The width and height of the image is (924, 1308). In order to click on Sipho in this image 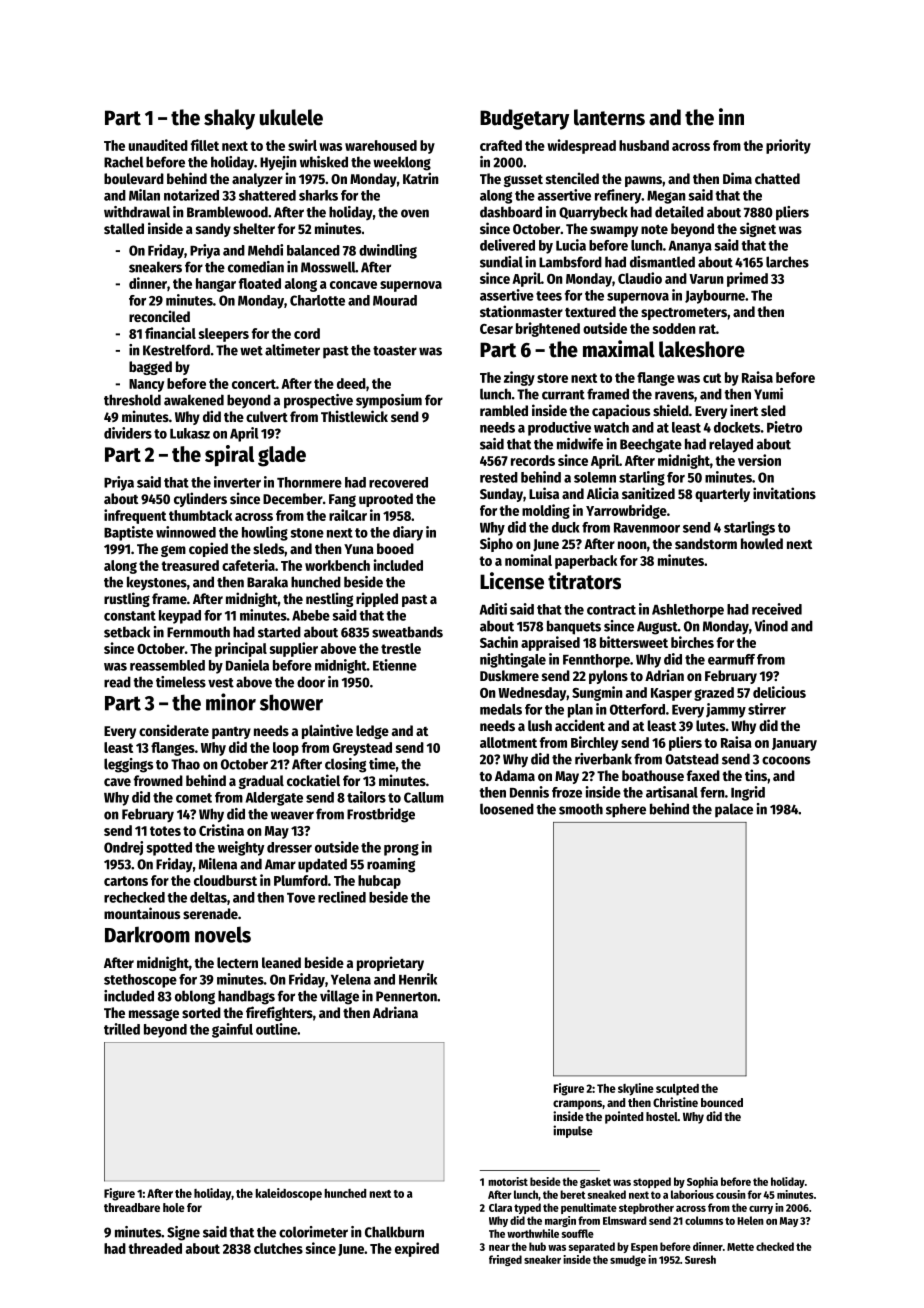, I will do `click(496, 544)`.
